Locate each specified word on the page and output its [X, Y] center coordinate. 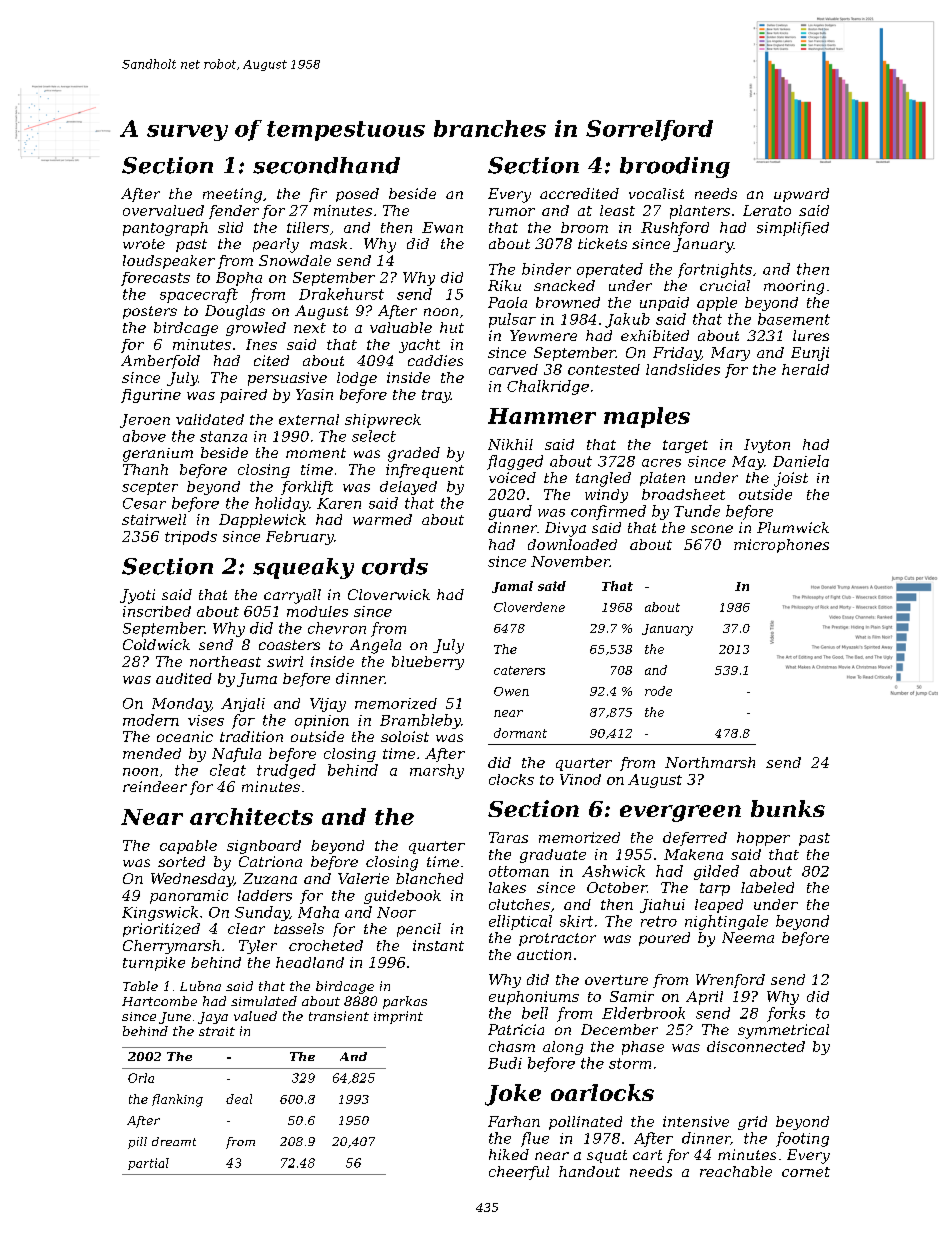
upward [801, 195]
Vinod [580, 779]
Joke [513, 1095]
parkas [405, 1002]
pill [137, 1143]
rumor [512, 212]
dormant [520, 733]
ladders [265, 895]
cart [647, 1155]
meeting [232, 195]
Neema [748, 937]
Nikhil [510, 444]
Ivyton [767, 446]
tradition [251, 736]
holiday [282, 504]
